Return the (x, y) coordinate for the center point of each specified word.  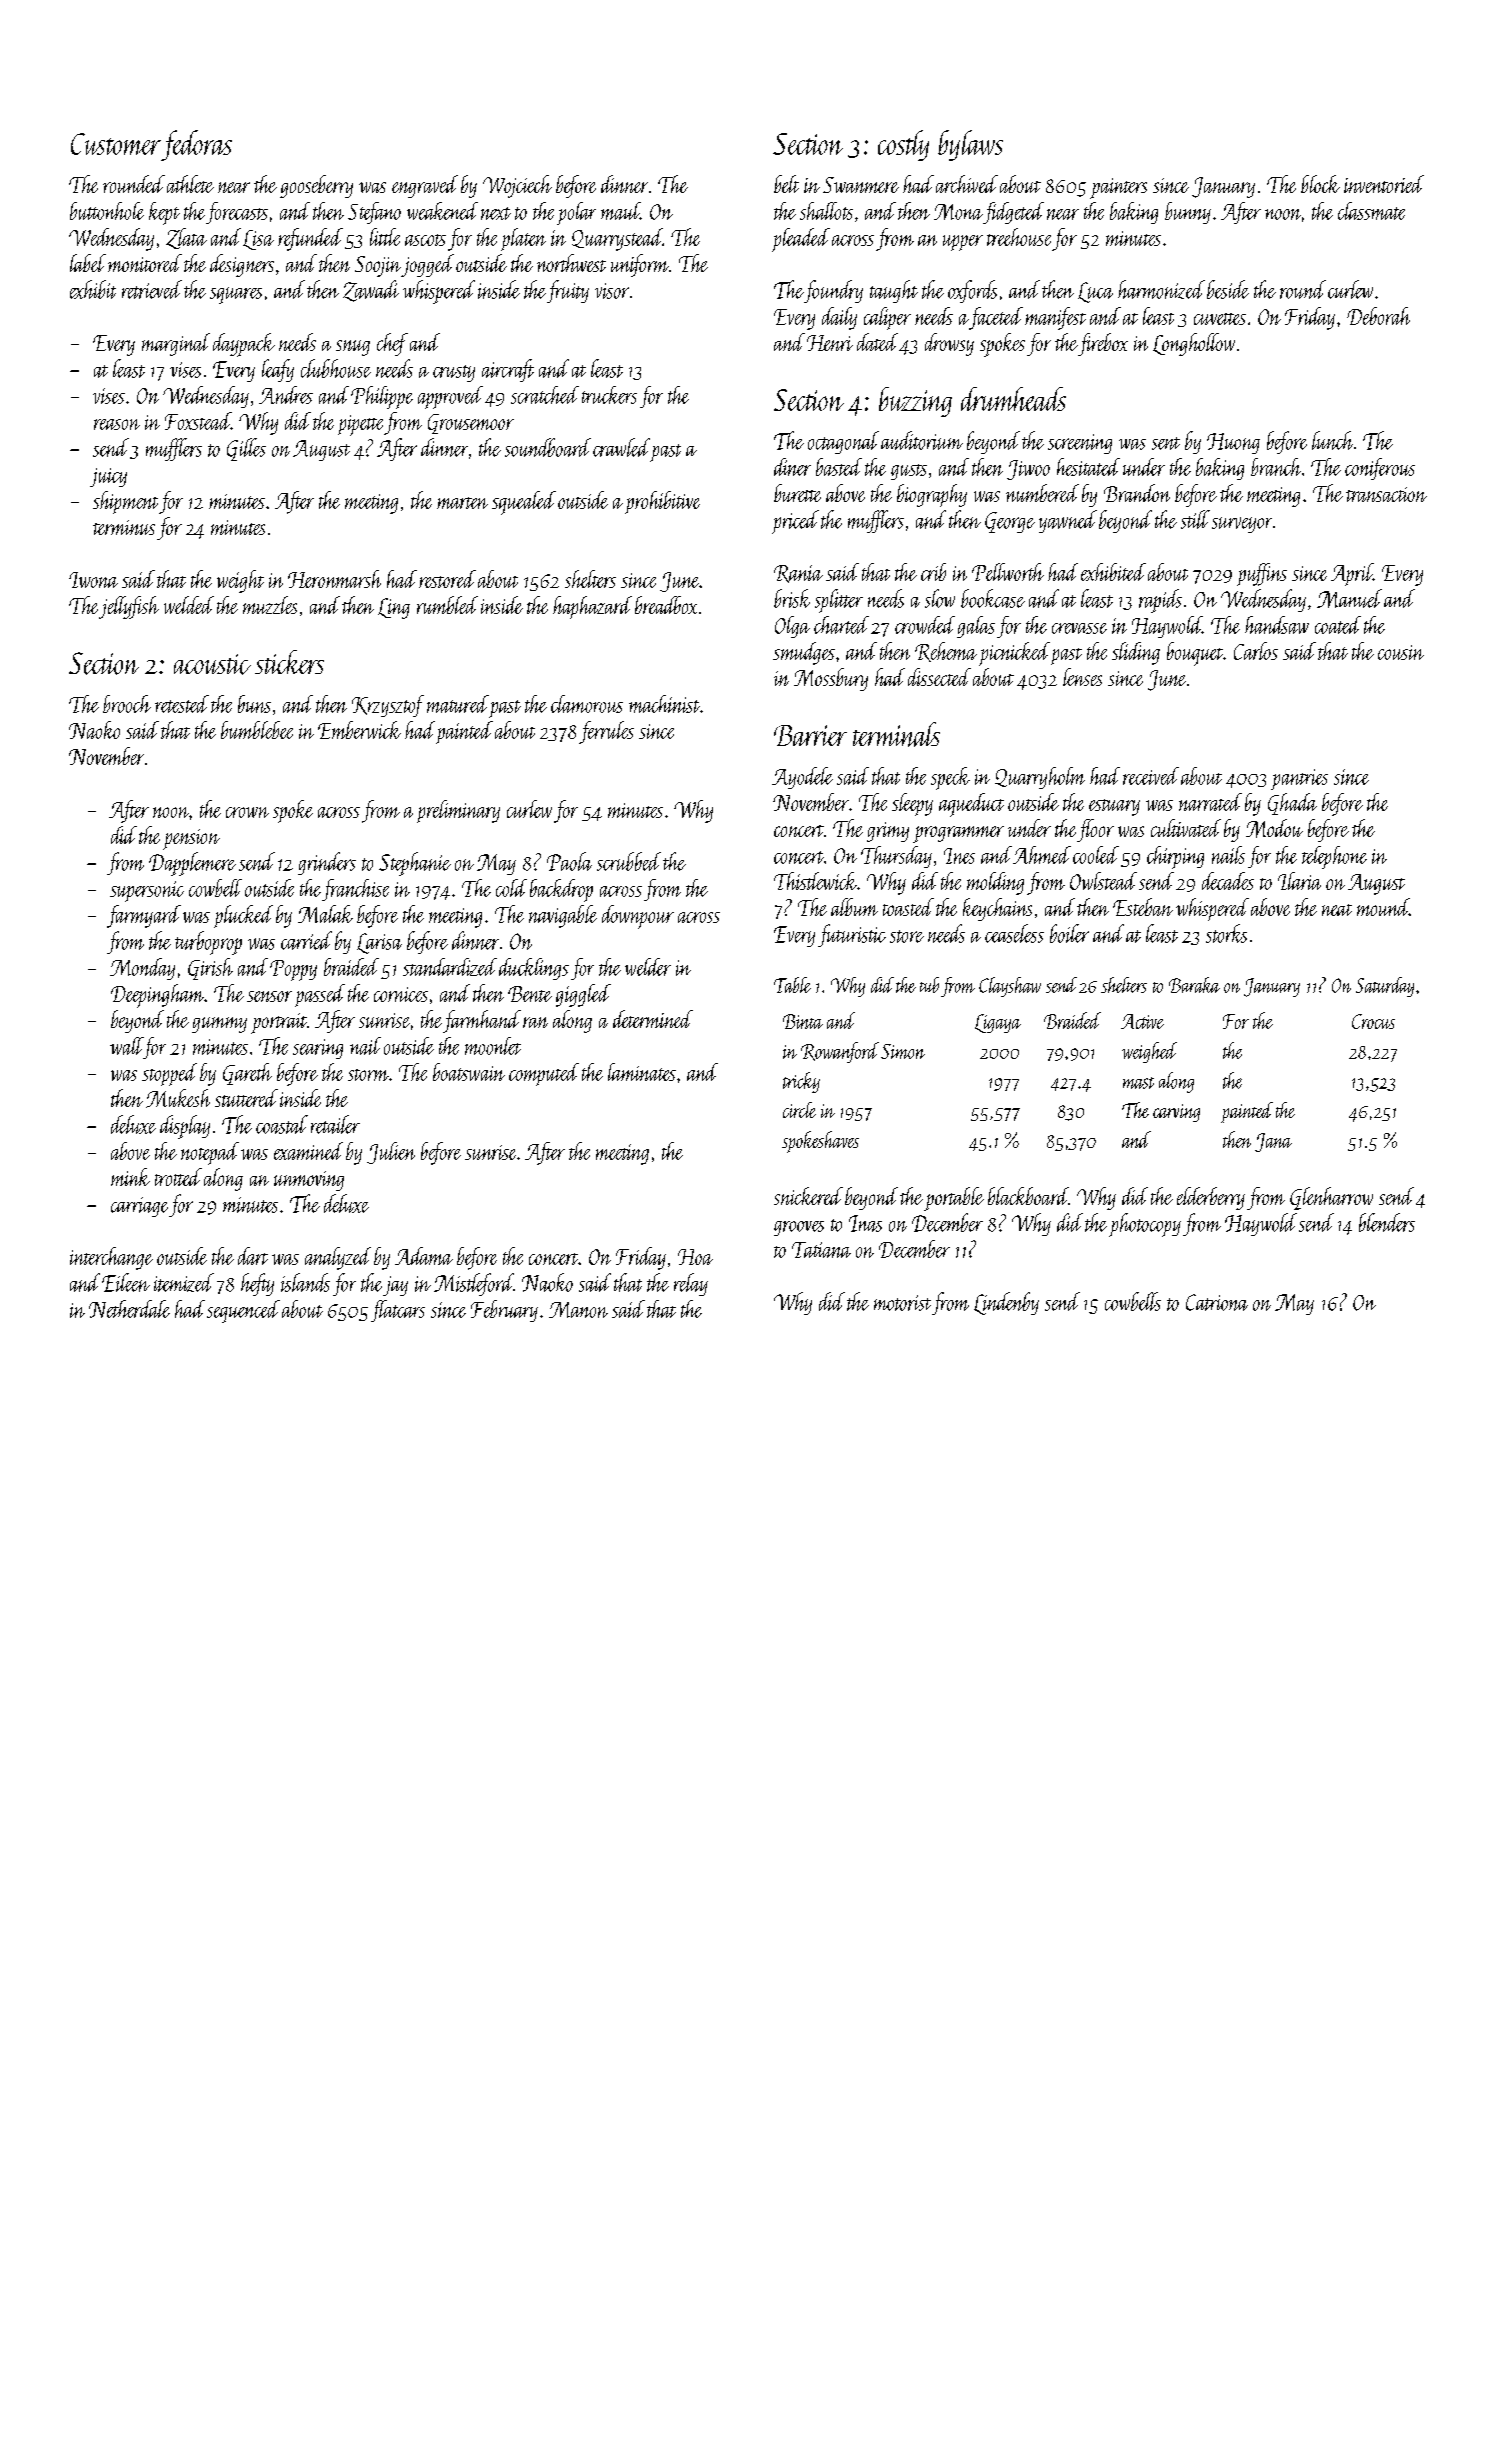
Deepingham (157, 996)
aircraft (508, 370)
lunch (1332, 440)
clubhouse (336, 368)
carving (1176, 1113)
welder (648, 967)
